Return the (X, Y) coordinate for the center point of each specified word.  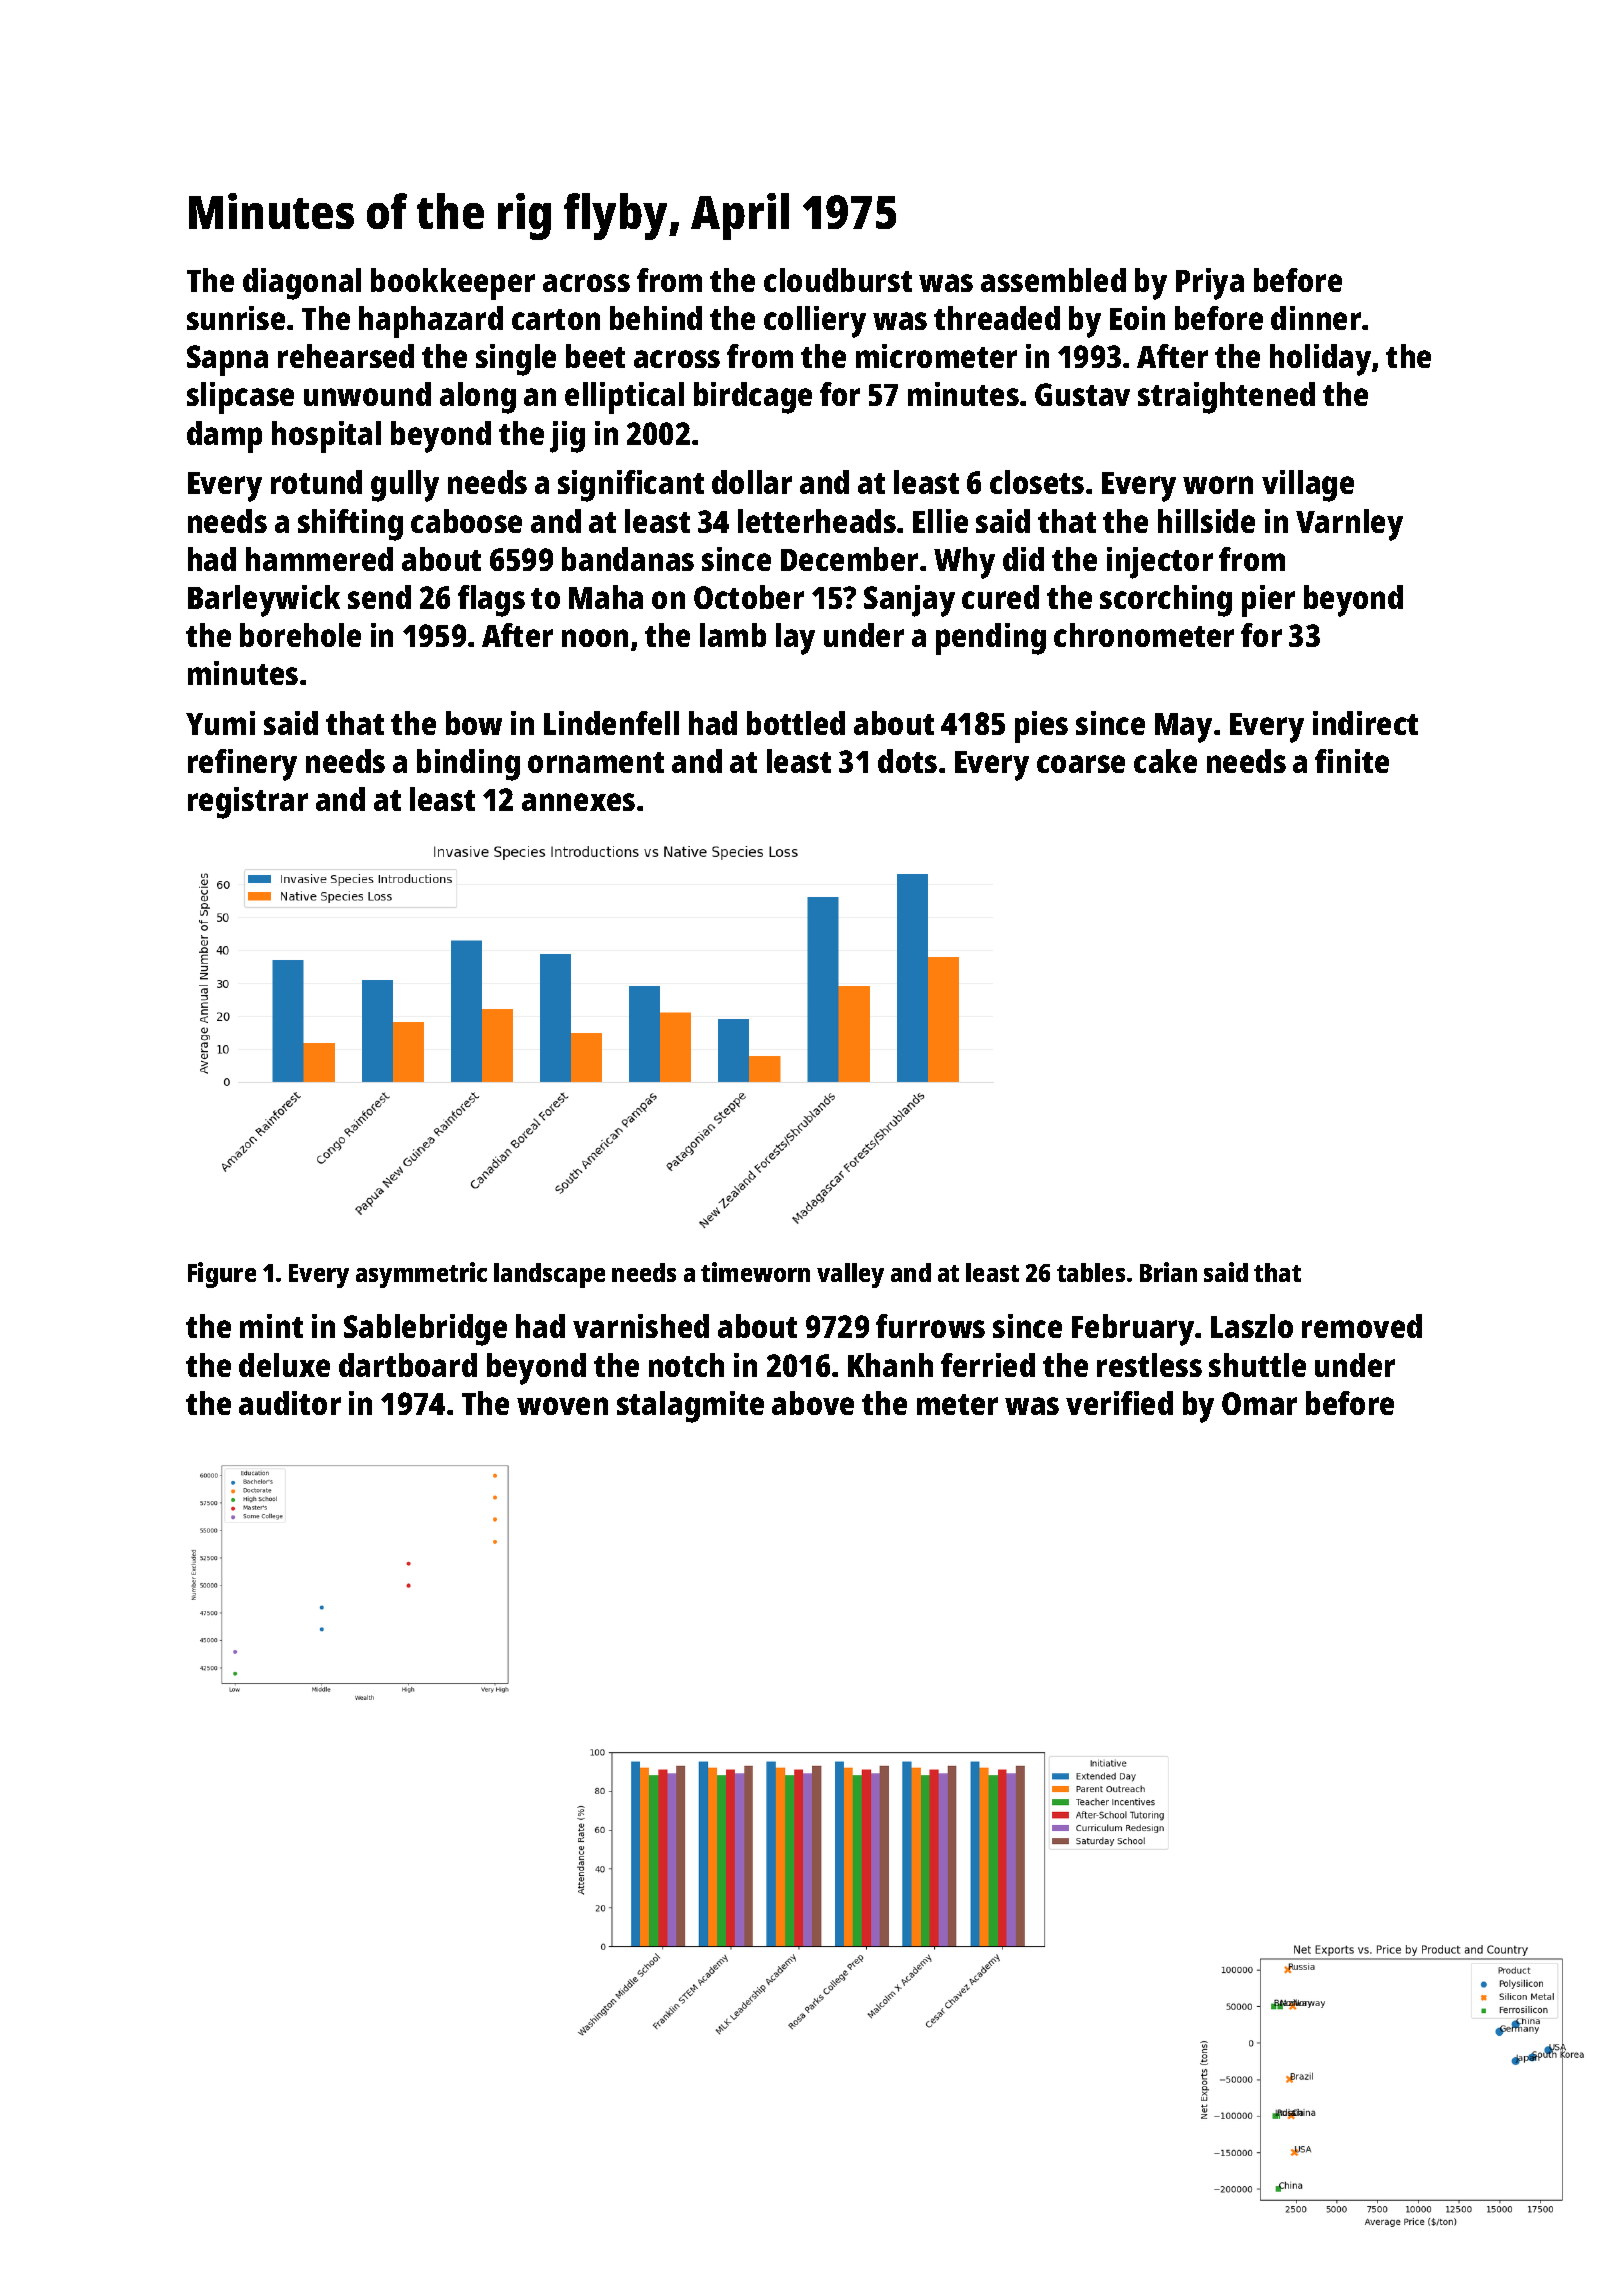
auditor (290, 1403)
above (813, 1403)
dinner (1316, 318)
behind (656, 318)
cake (1165, 761)
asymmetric (421, 1275)
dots (907, 761)
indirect (1365, 723)
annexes (578, 802)
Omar (1259, 1403)
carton (556, 319)
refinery (242, 765)
